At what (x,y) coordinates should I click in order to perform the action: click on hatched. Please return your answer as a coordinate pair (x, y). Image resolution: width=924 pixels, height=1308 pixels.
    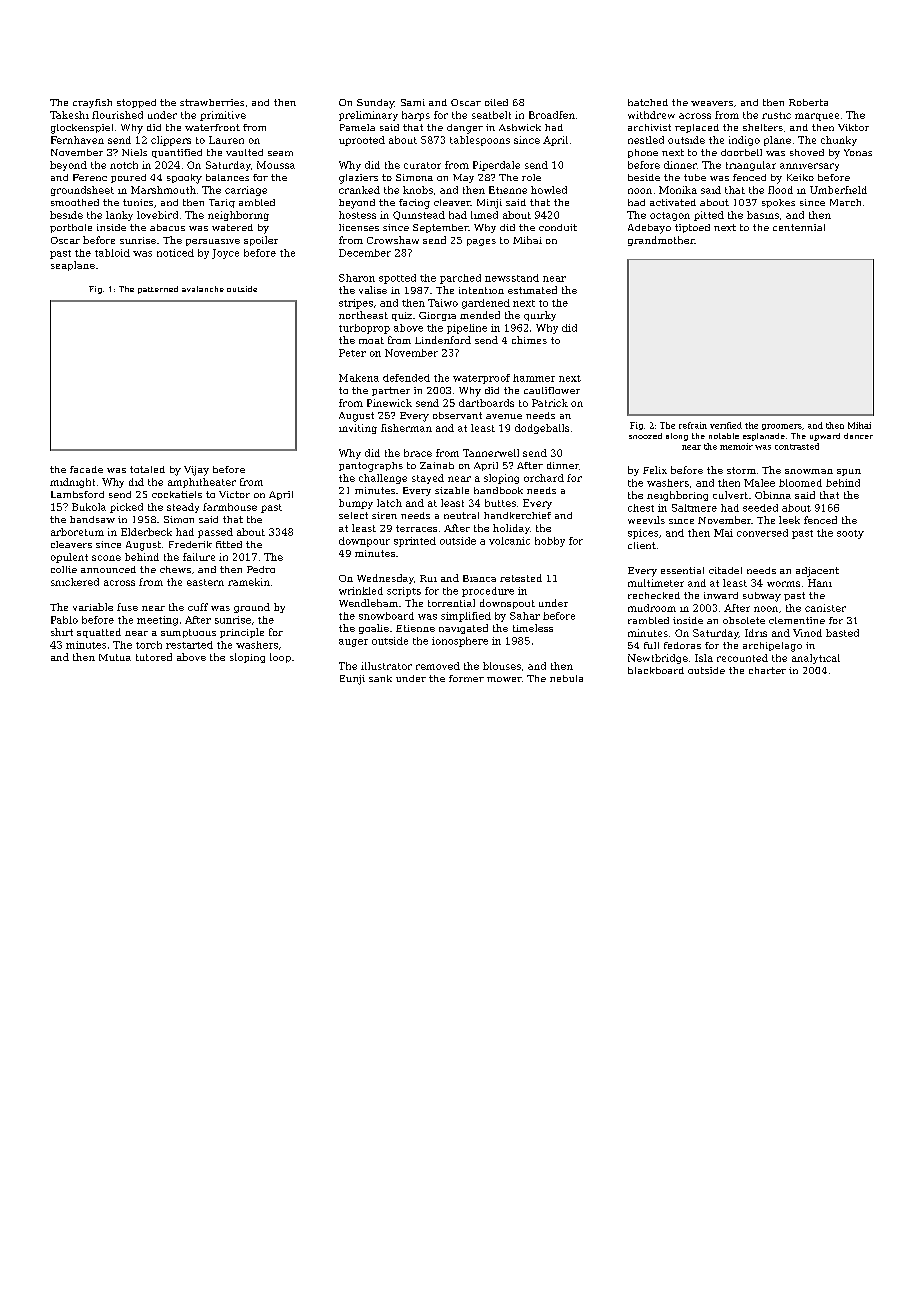
    Looking at the image, I should click on (648, 102).
